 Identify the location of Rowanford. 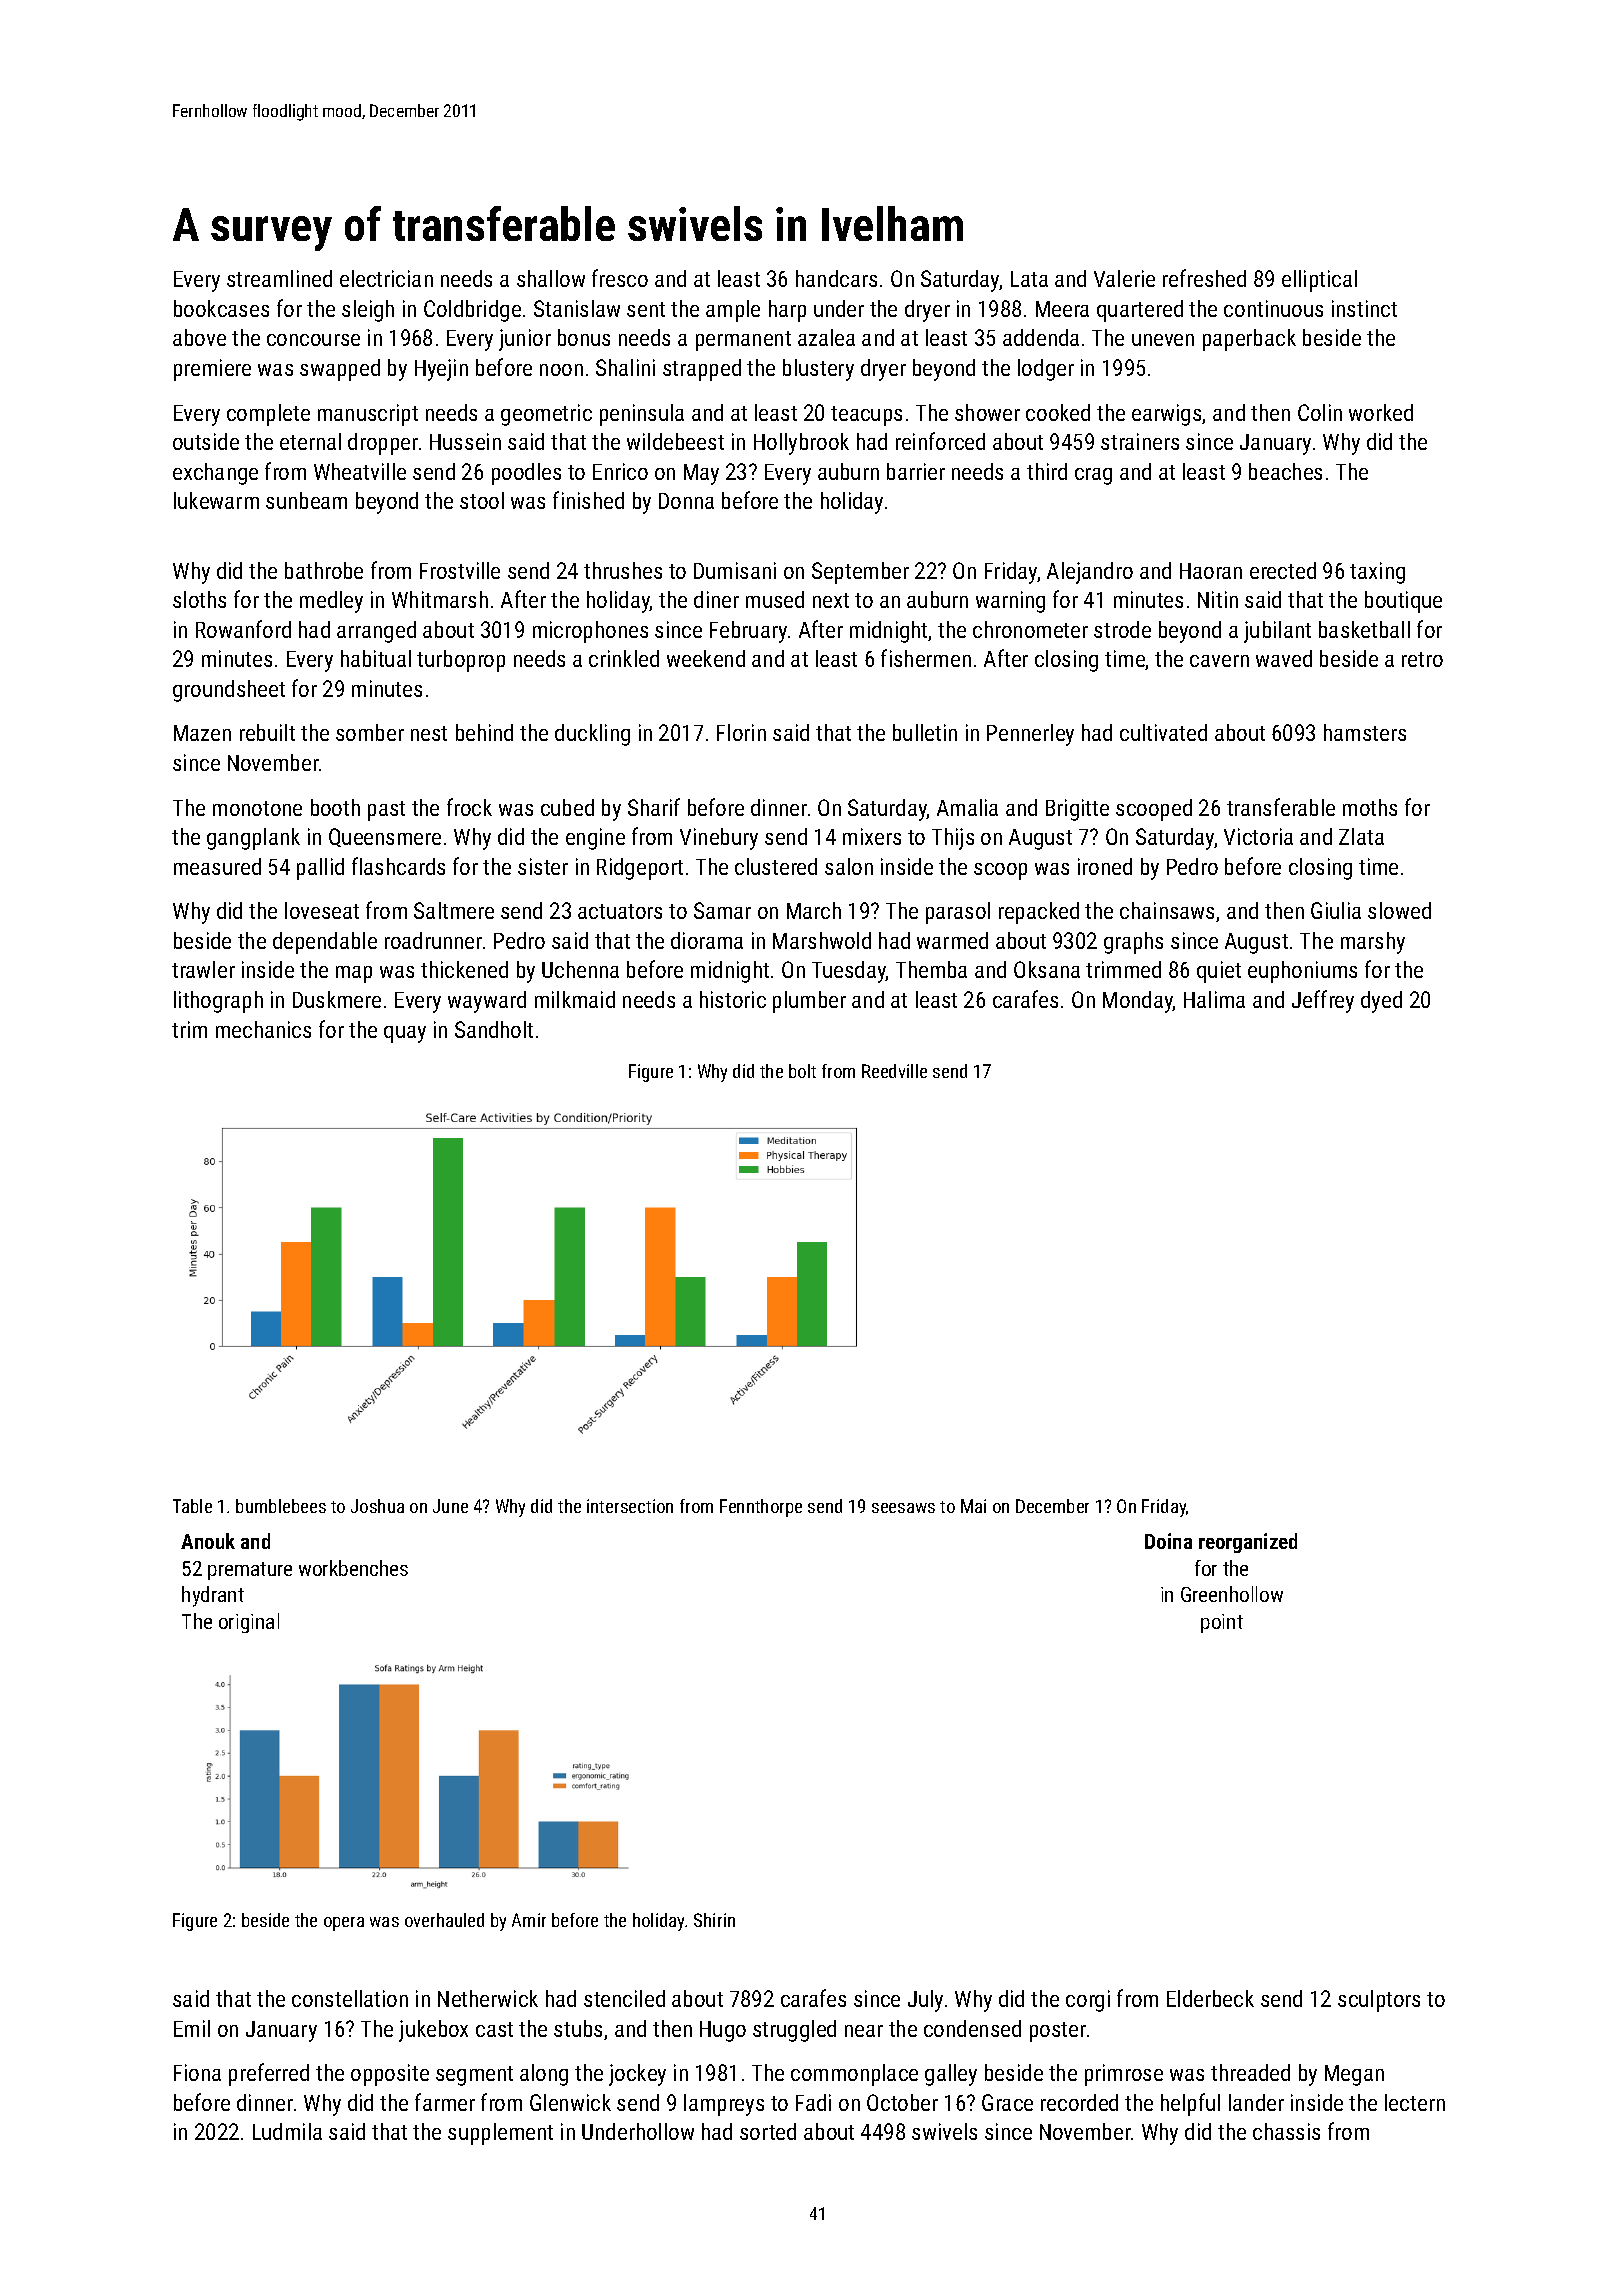
(243, 629).
